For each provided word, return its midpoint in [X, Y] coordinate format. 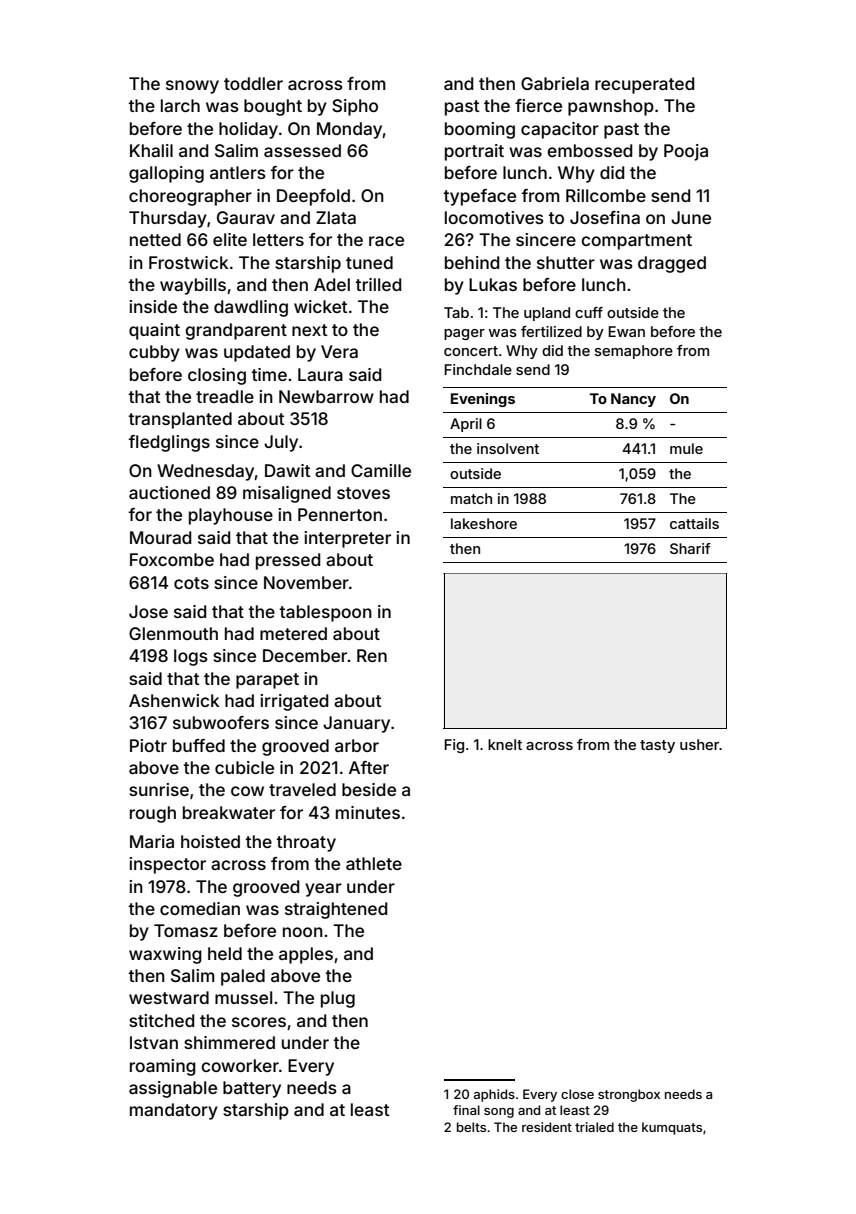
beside [369, 789]
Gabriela [555, 83]
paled [243, 977]
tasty [657, 746]
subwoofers [221, 722]
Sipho [355, 107]
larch [180, 105]
